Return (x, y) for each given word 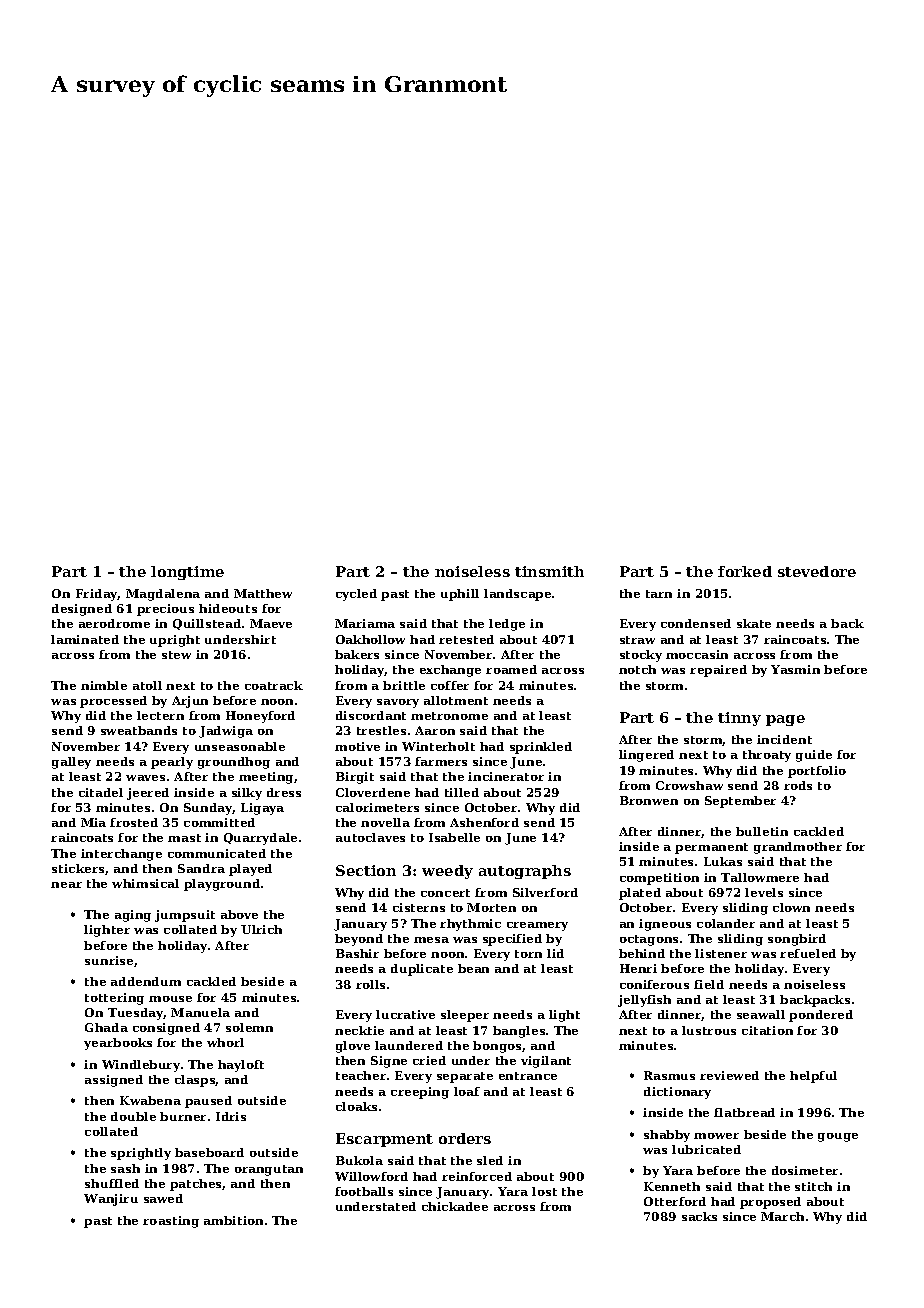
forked (745, 571)
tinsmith (549, 571)
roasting (171, 1222)
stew (176, 655)
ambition (233, 1220)
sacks (699, 1216)
